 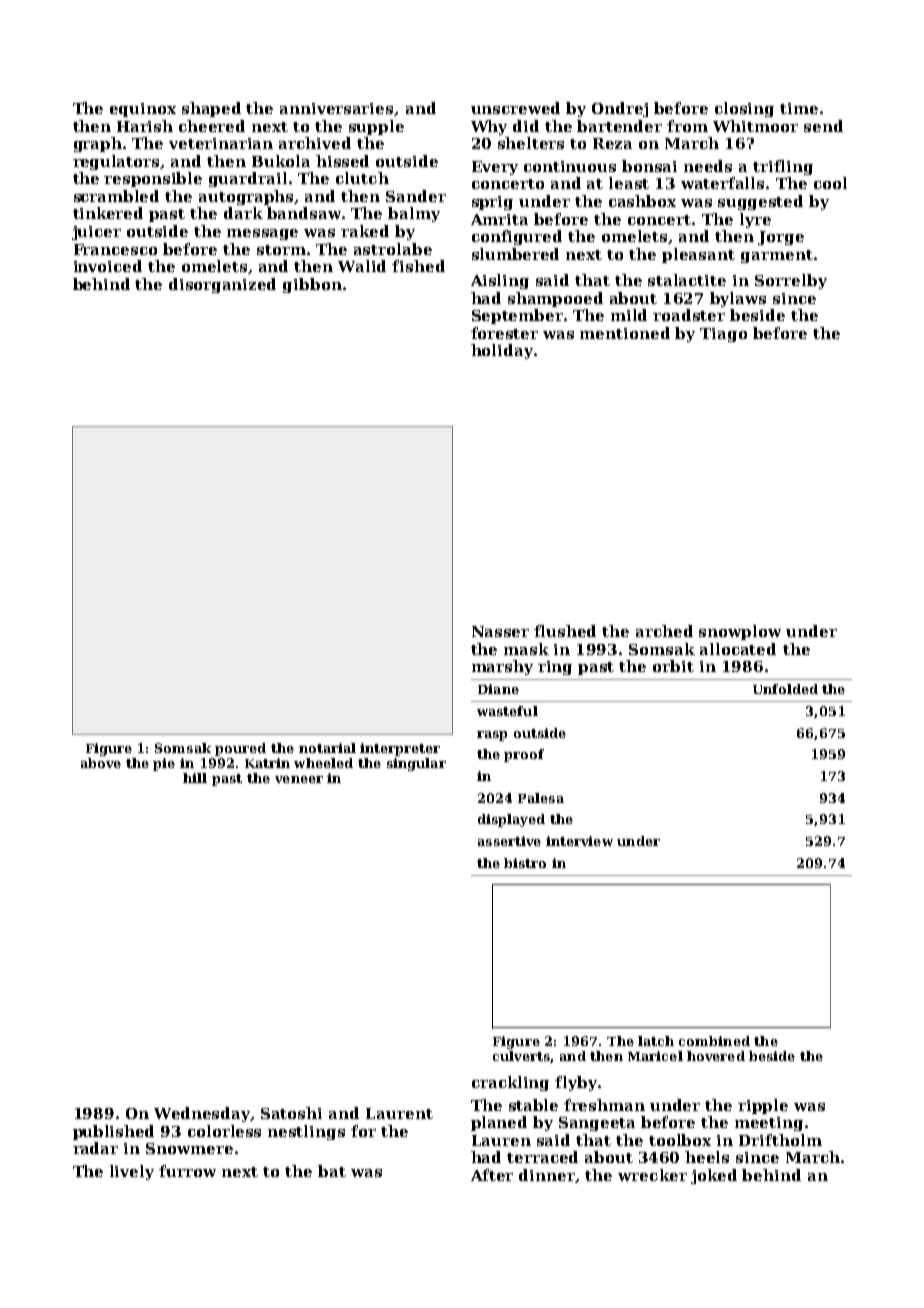 What do you see at coordinates (281, 161) in the screenshot?
I see `Bukola` at bounding box center [281, 161].
